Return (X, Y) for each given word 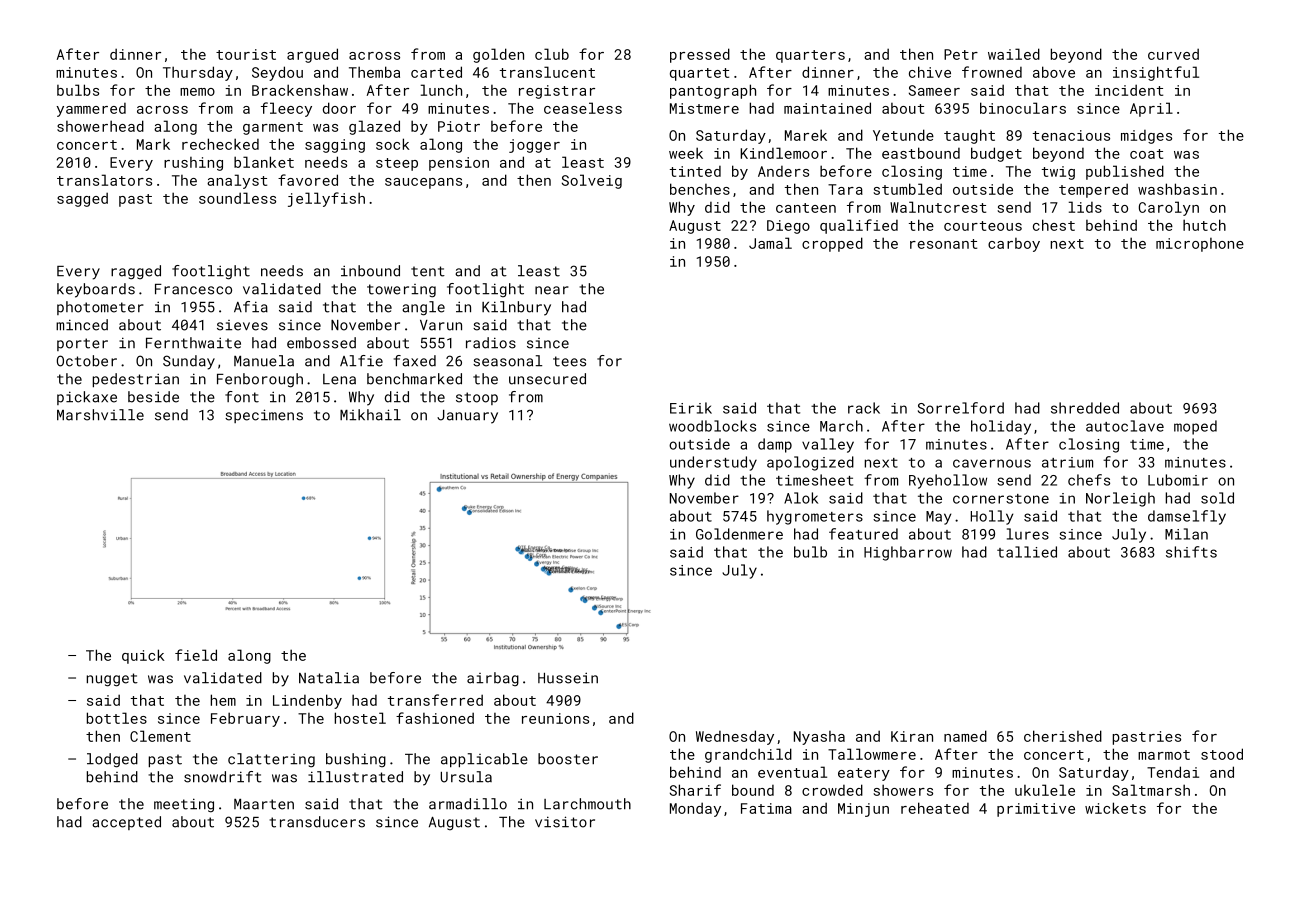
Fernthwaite (193, 343)
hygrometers (815, 517)
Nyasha (819, 738)
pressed (700, 55)
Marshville (100, 415)
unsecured (547, 379)
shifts (1191, 552)
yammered (91, 110)
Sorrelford (961, 408)
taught (969, 136)
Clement (160, 736)
